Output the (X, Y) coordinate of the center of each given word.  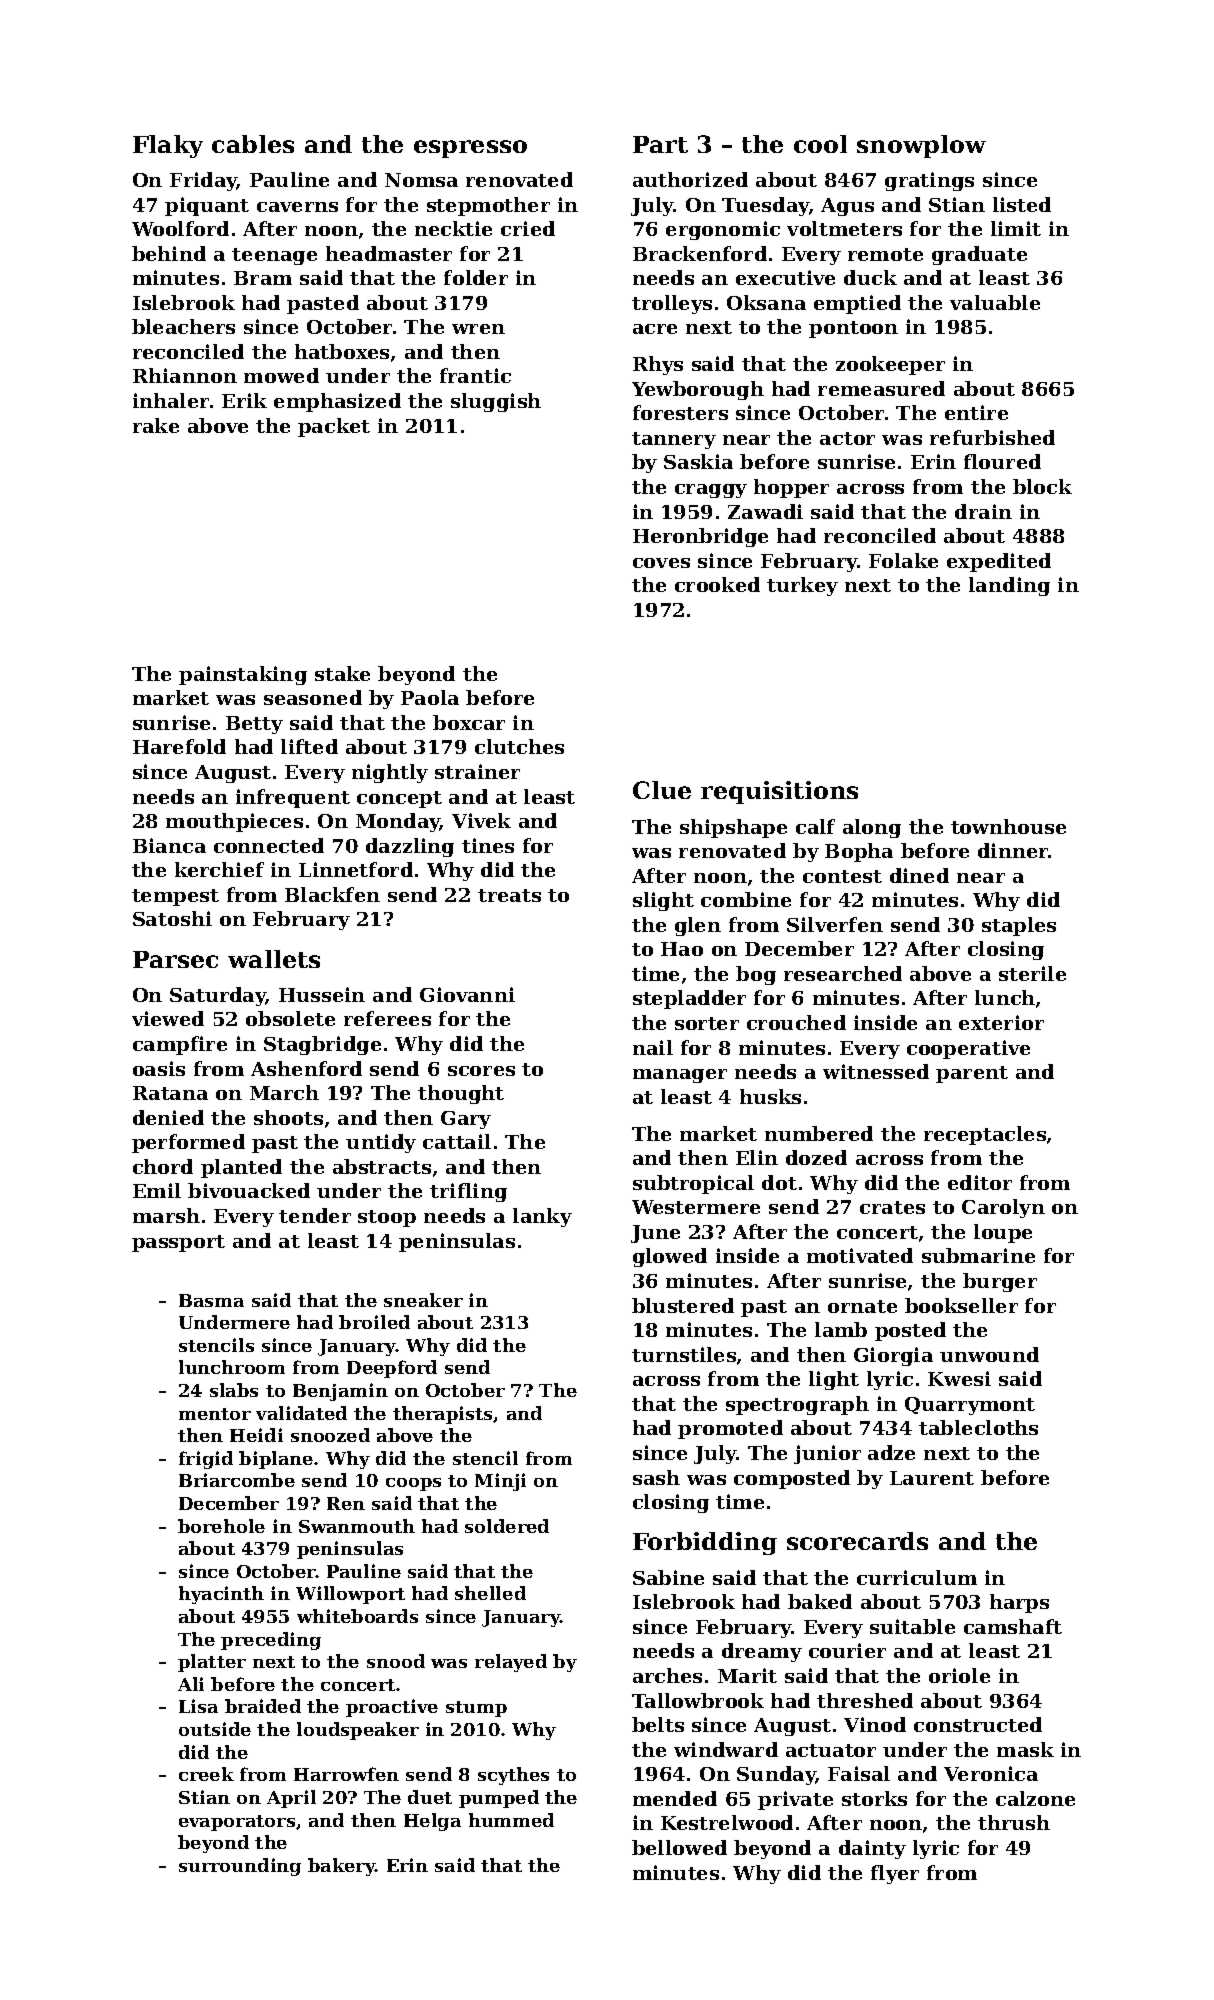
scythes (513, 1776)
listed (1022, 204)
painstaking (243, 675)
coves (661, 563)
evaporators (237, 1823)
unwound (989, 1354)
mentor (215, 1414)
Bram (263, 278)
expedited (999, 562)
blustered (683, 1305)
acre (655, 329)
